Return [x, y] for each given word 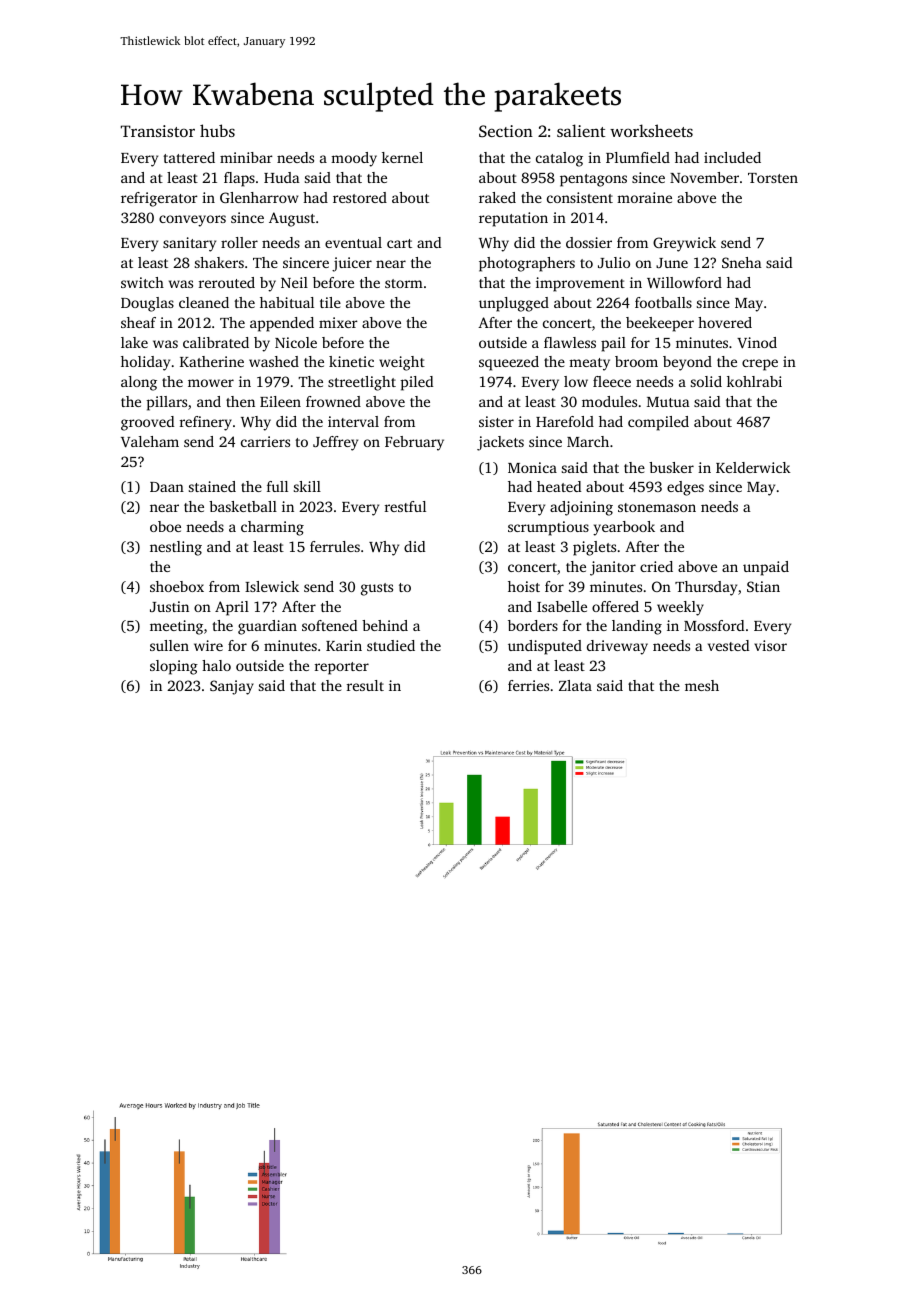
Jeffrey [335, 443]
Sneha [742, 262]
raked [497, 197]
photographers [527, 264]
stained [212, 486]
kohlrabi [754, 381]
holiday [145, 363]
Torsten [773, 178]
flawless [570, 342]
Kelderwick [753, 467]
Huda [282, 177]
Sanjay [232, 687]
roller [239, 242]
